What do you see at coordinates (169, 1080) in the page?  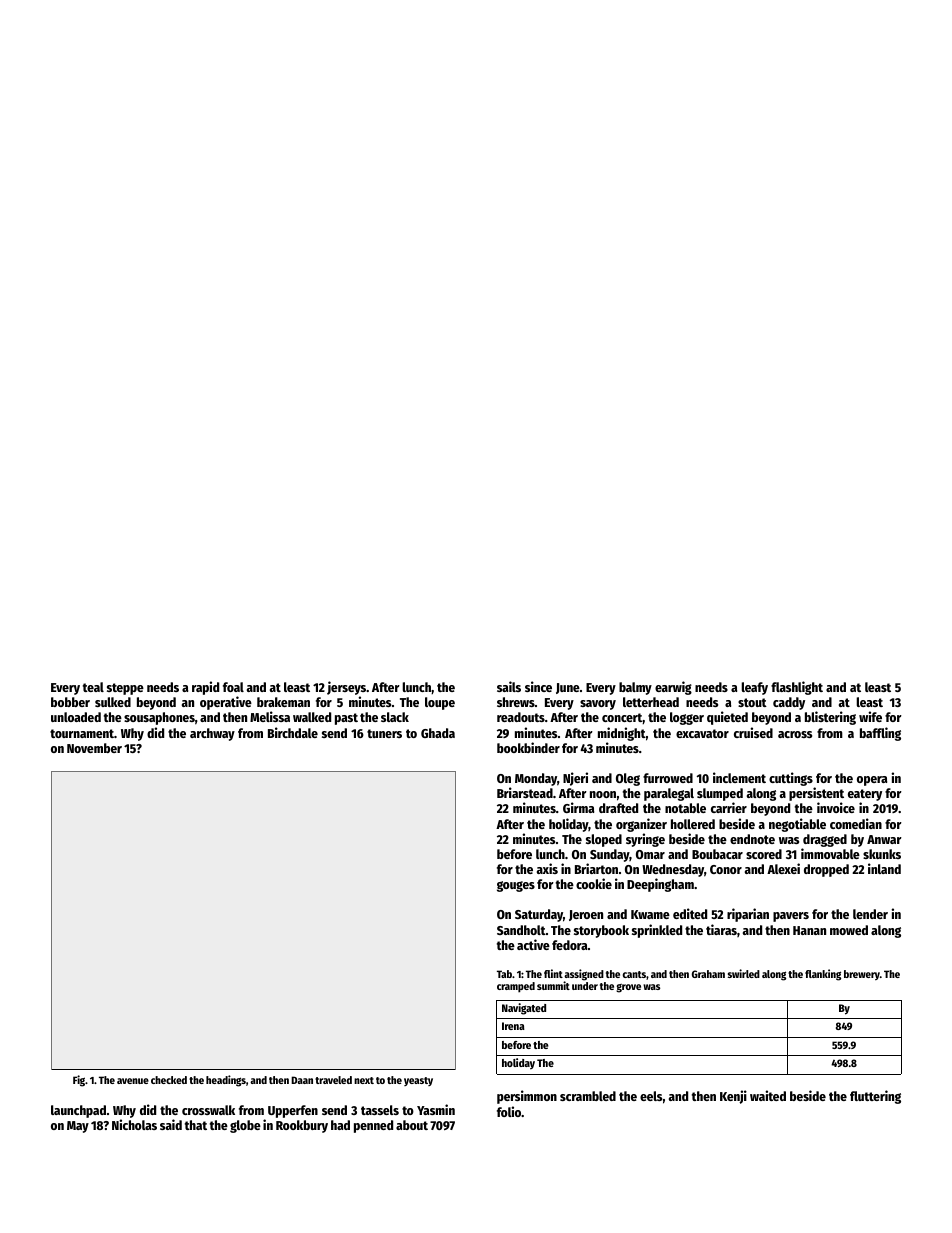 I see `checked` at bounding box center [169, 1080].
